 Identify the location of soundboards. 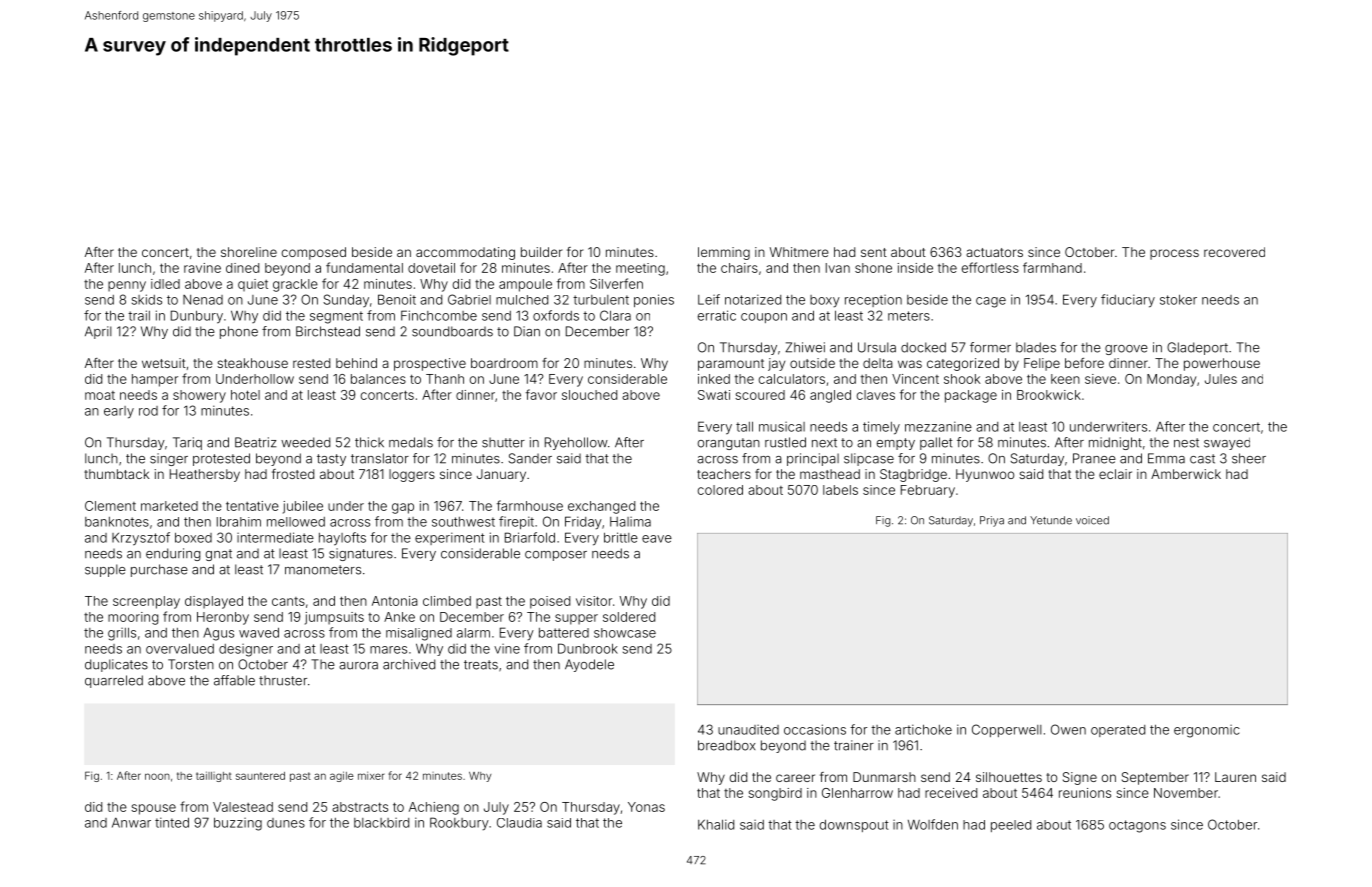
(452, 331).
